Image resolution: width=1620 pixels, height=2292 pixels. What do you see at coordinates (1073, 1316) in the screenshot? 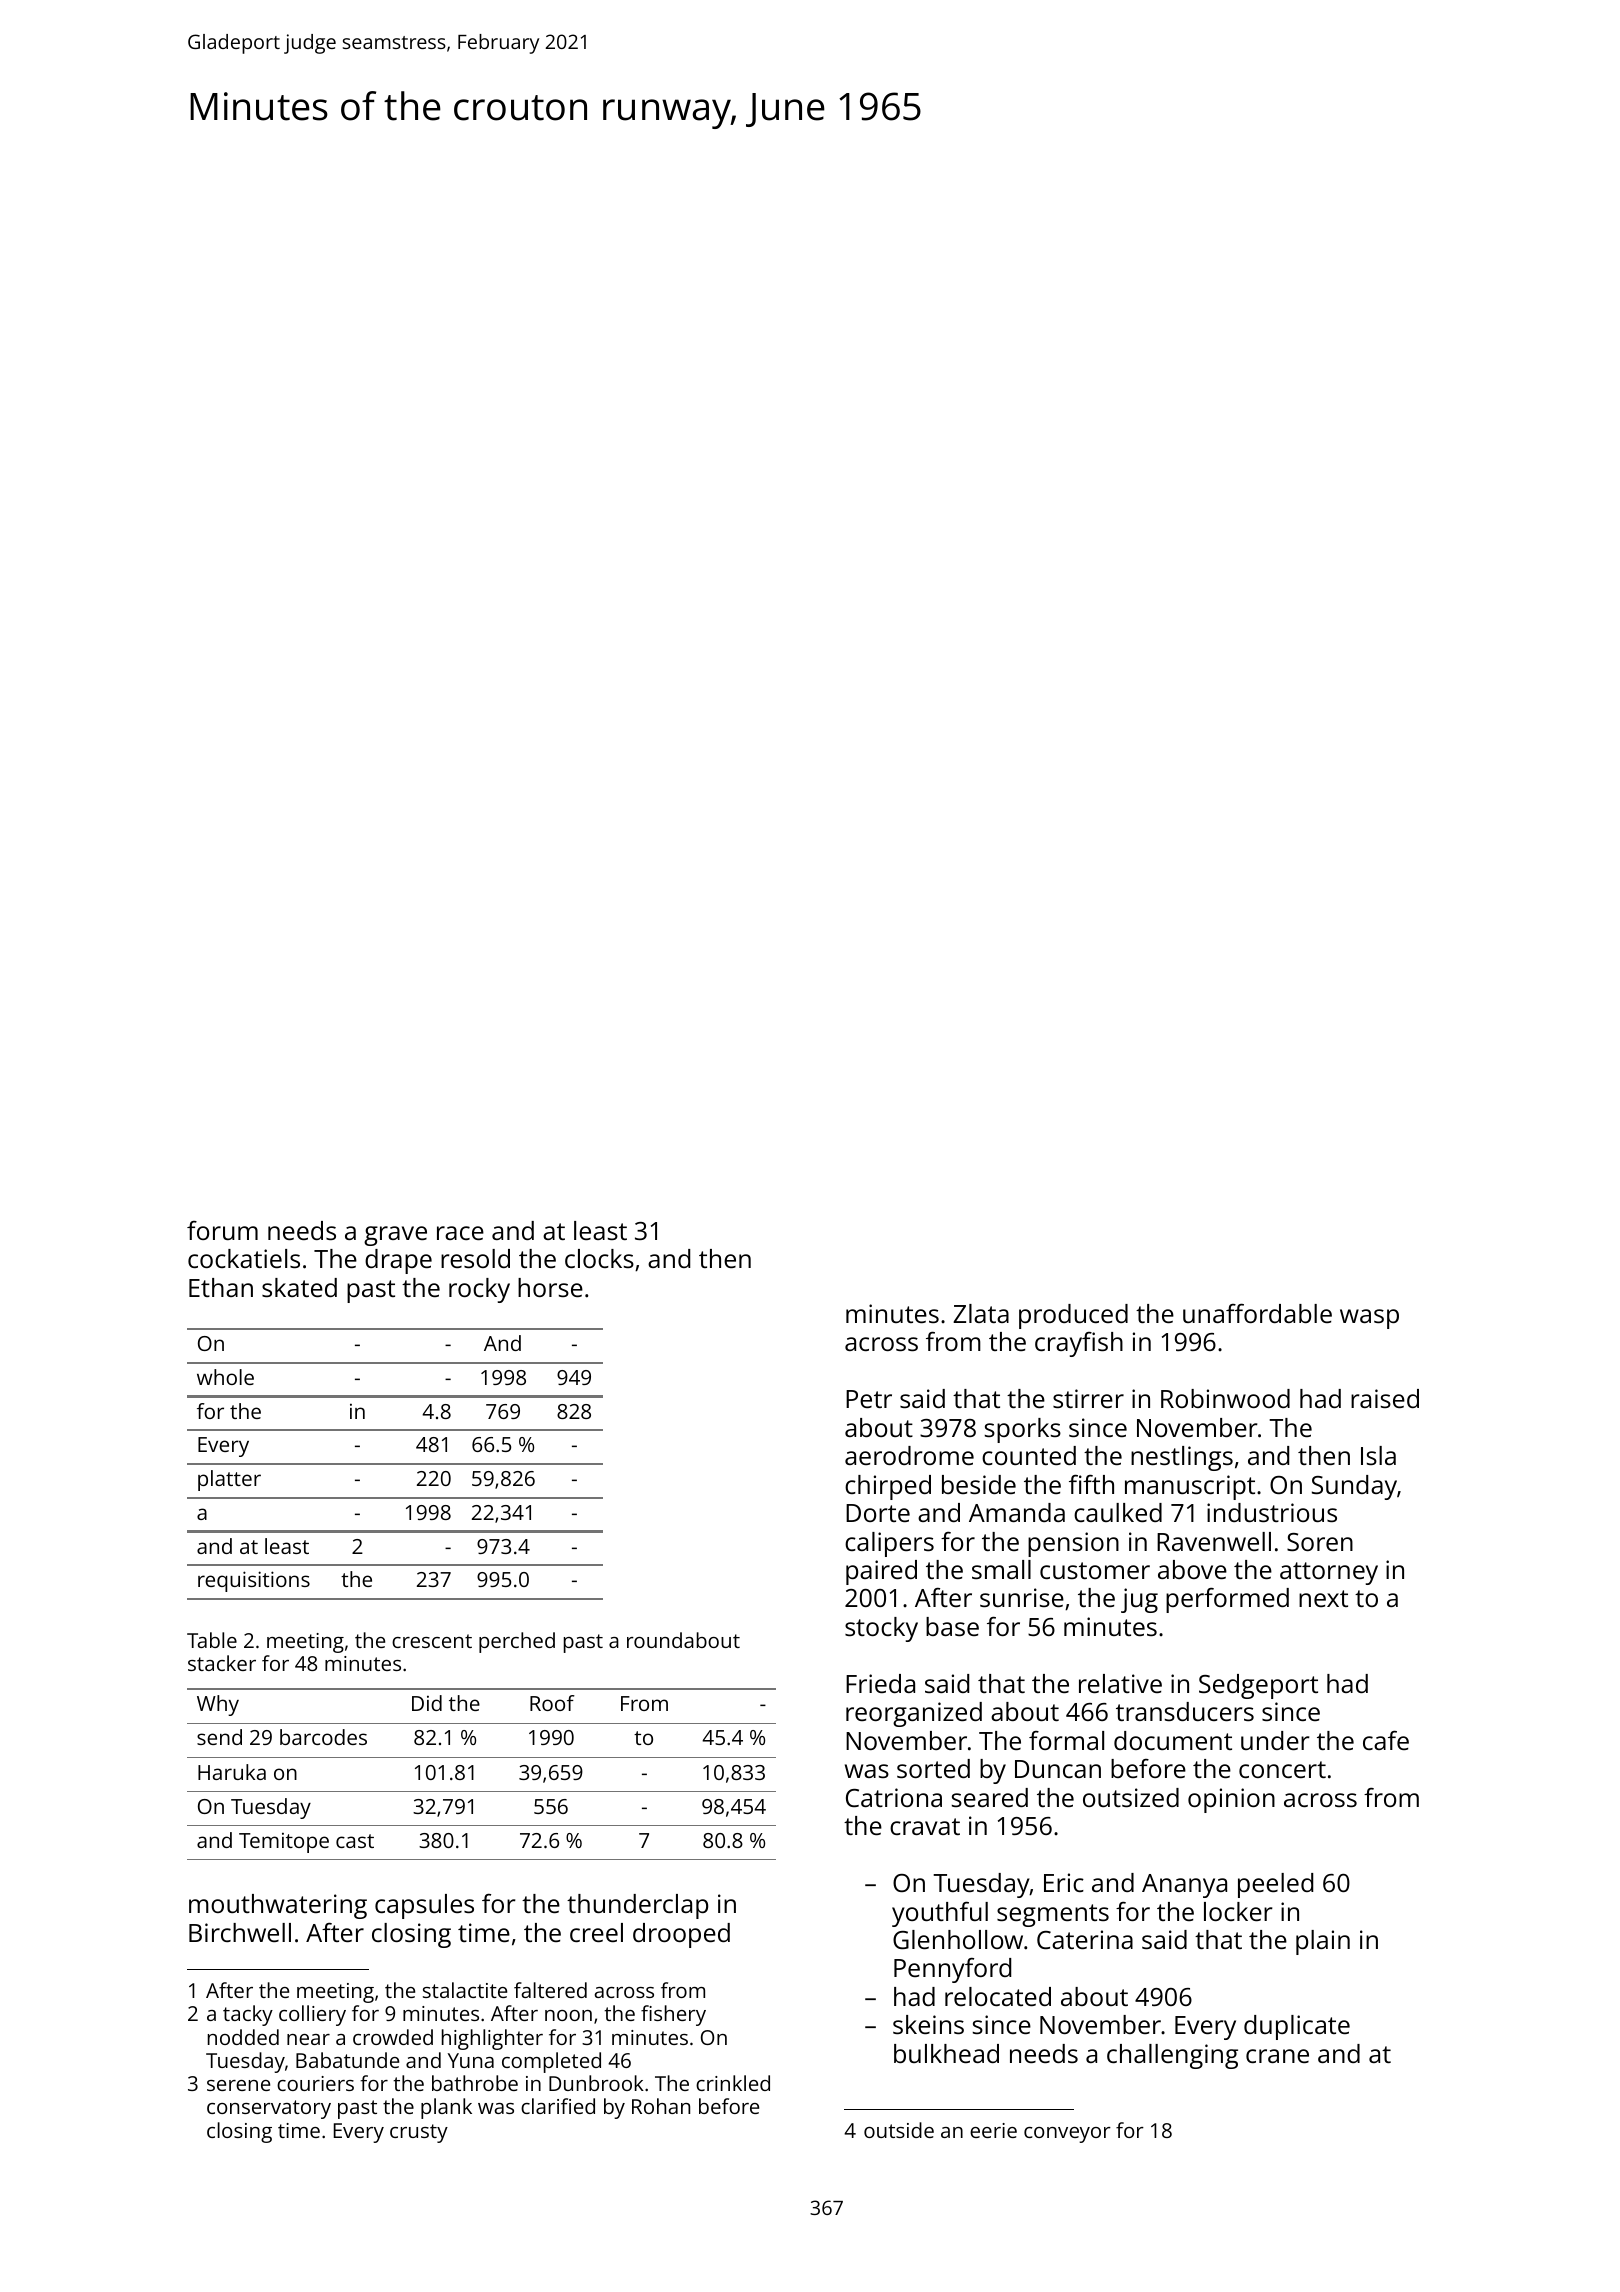
I see `produced` at bounding box center [1073, 1316].
